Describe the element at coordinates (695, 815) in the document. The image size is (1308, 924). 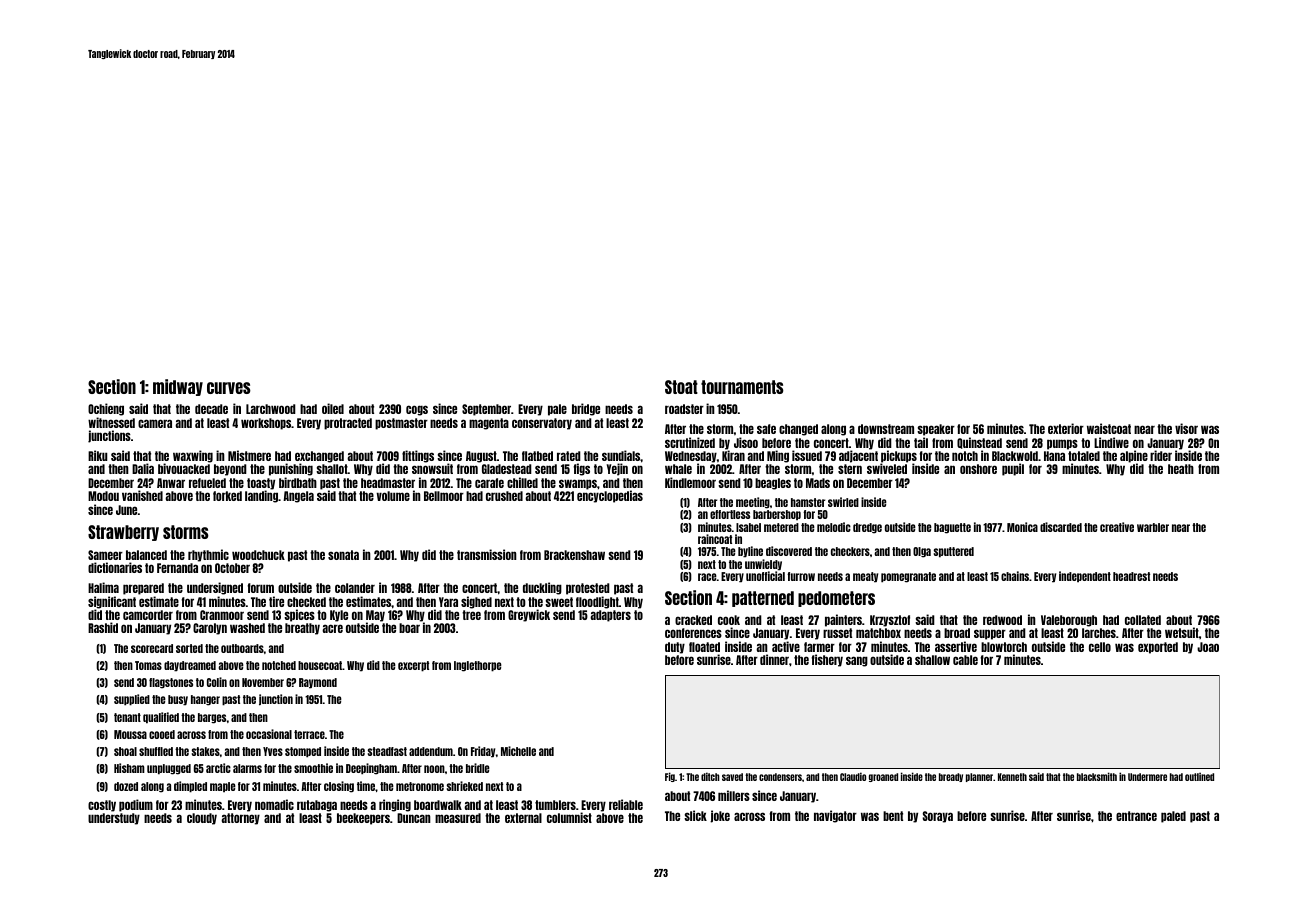
I see `slick` at that location.
